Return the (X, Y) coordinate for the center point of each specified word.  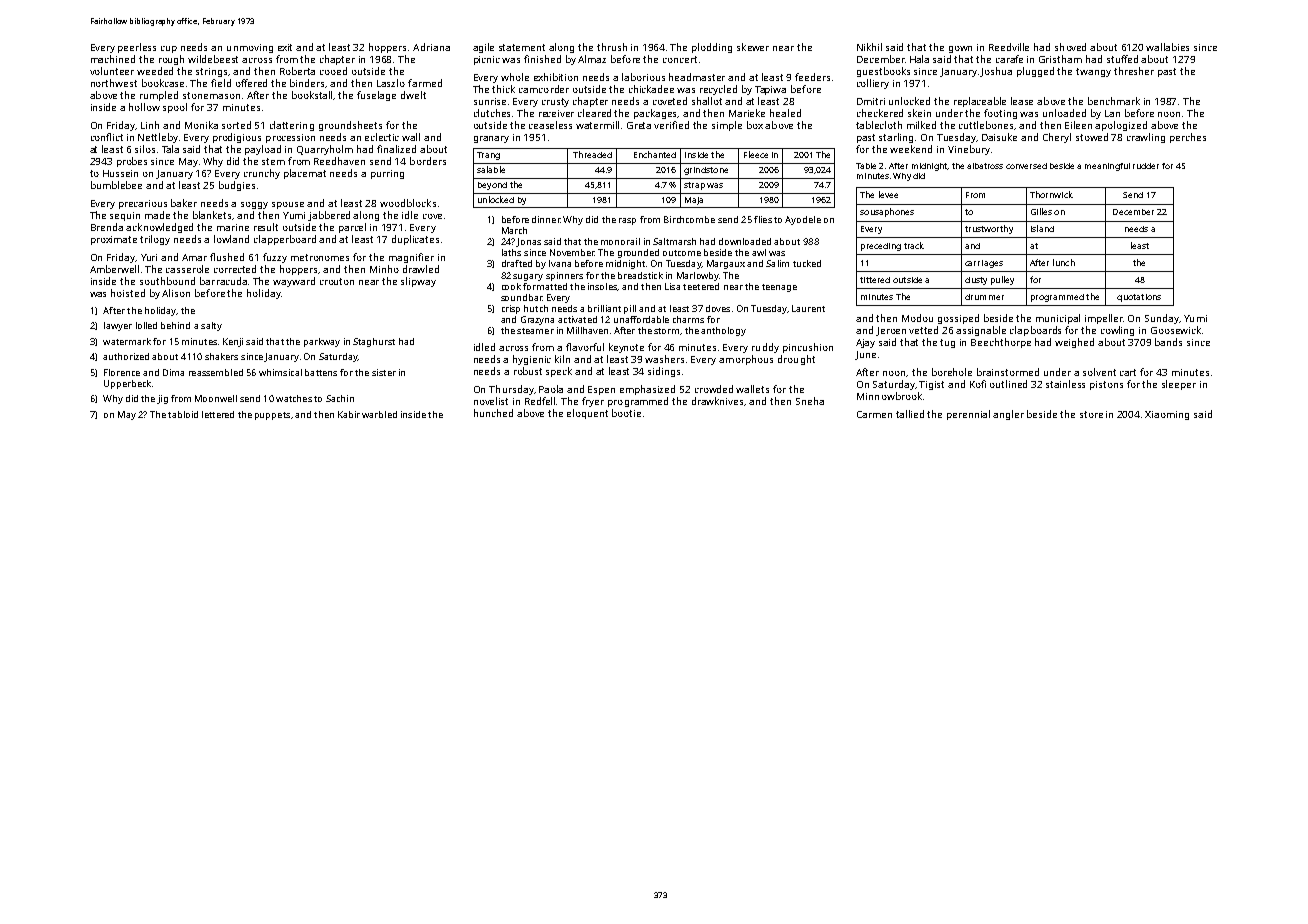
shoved (1070, 47)
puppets (272, 416)
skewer (753, 47)
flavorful (585, 347)
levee (888, 194)
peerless (137, 48)
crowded (714, 389)
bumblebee (116, 185)
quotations (1139, 298)
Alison (176, 293)
